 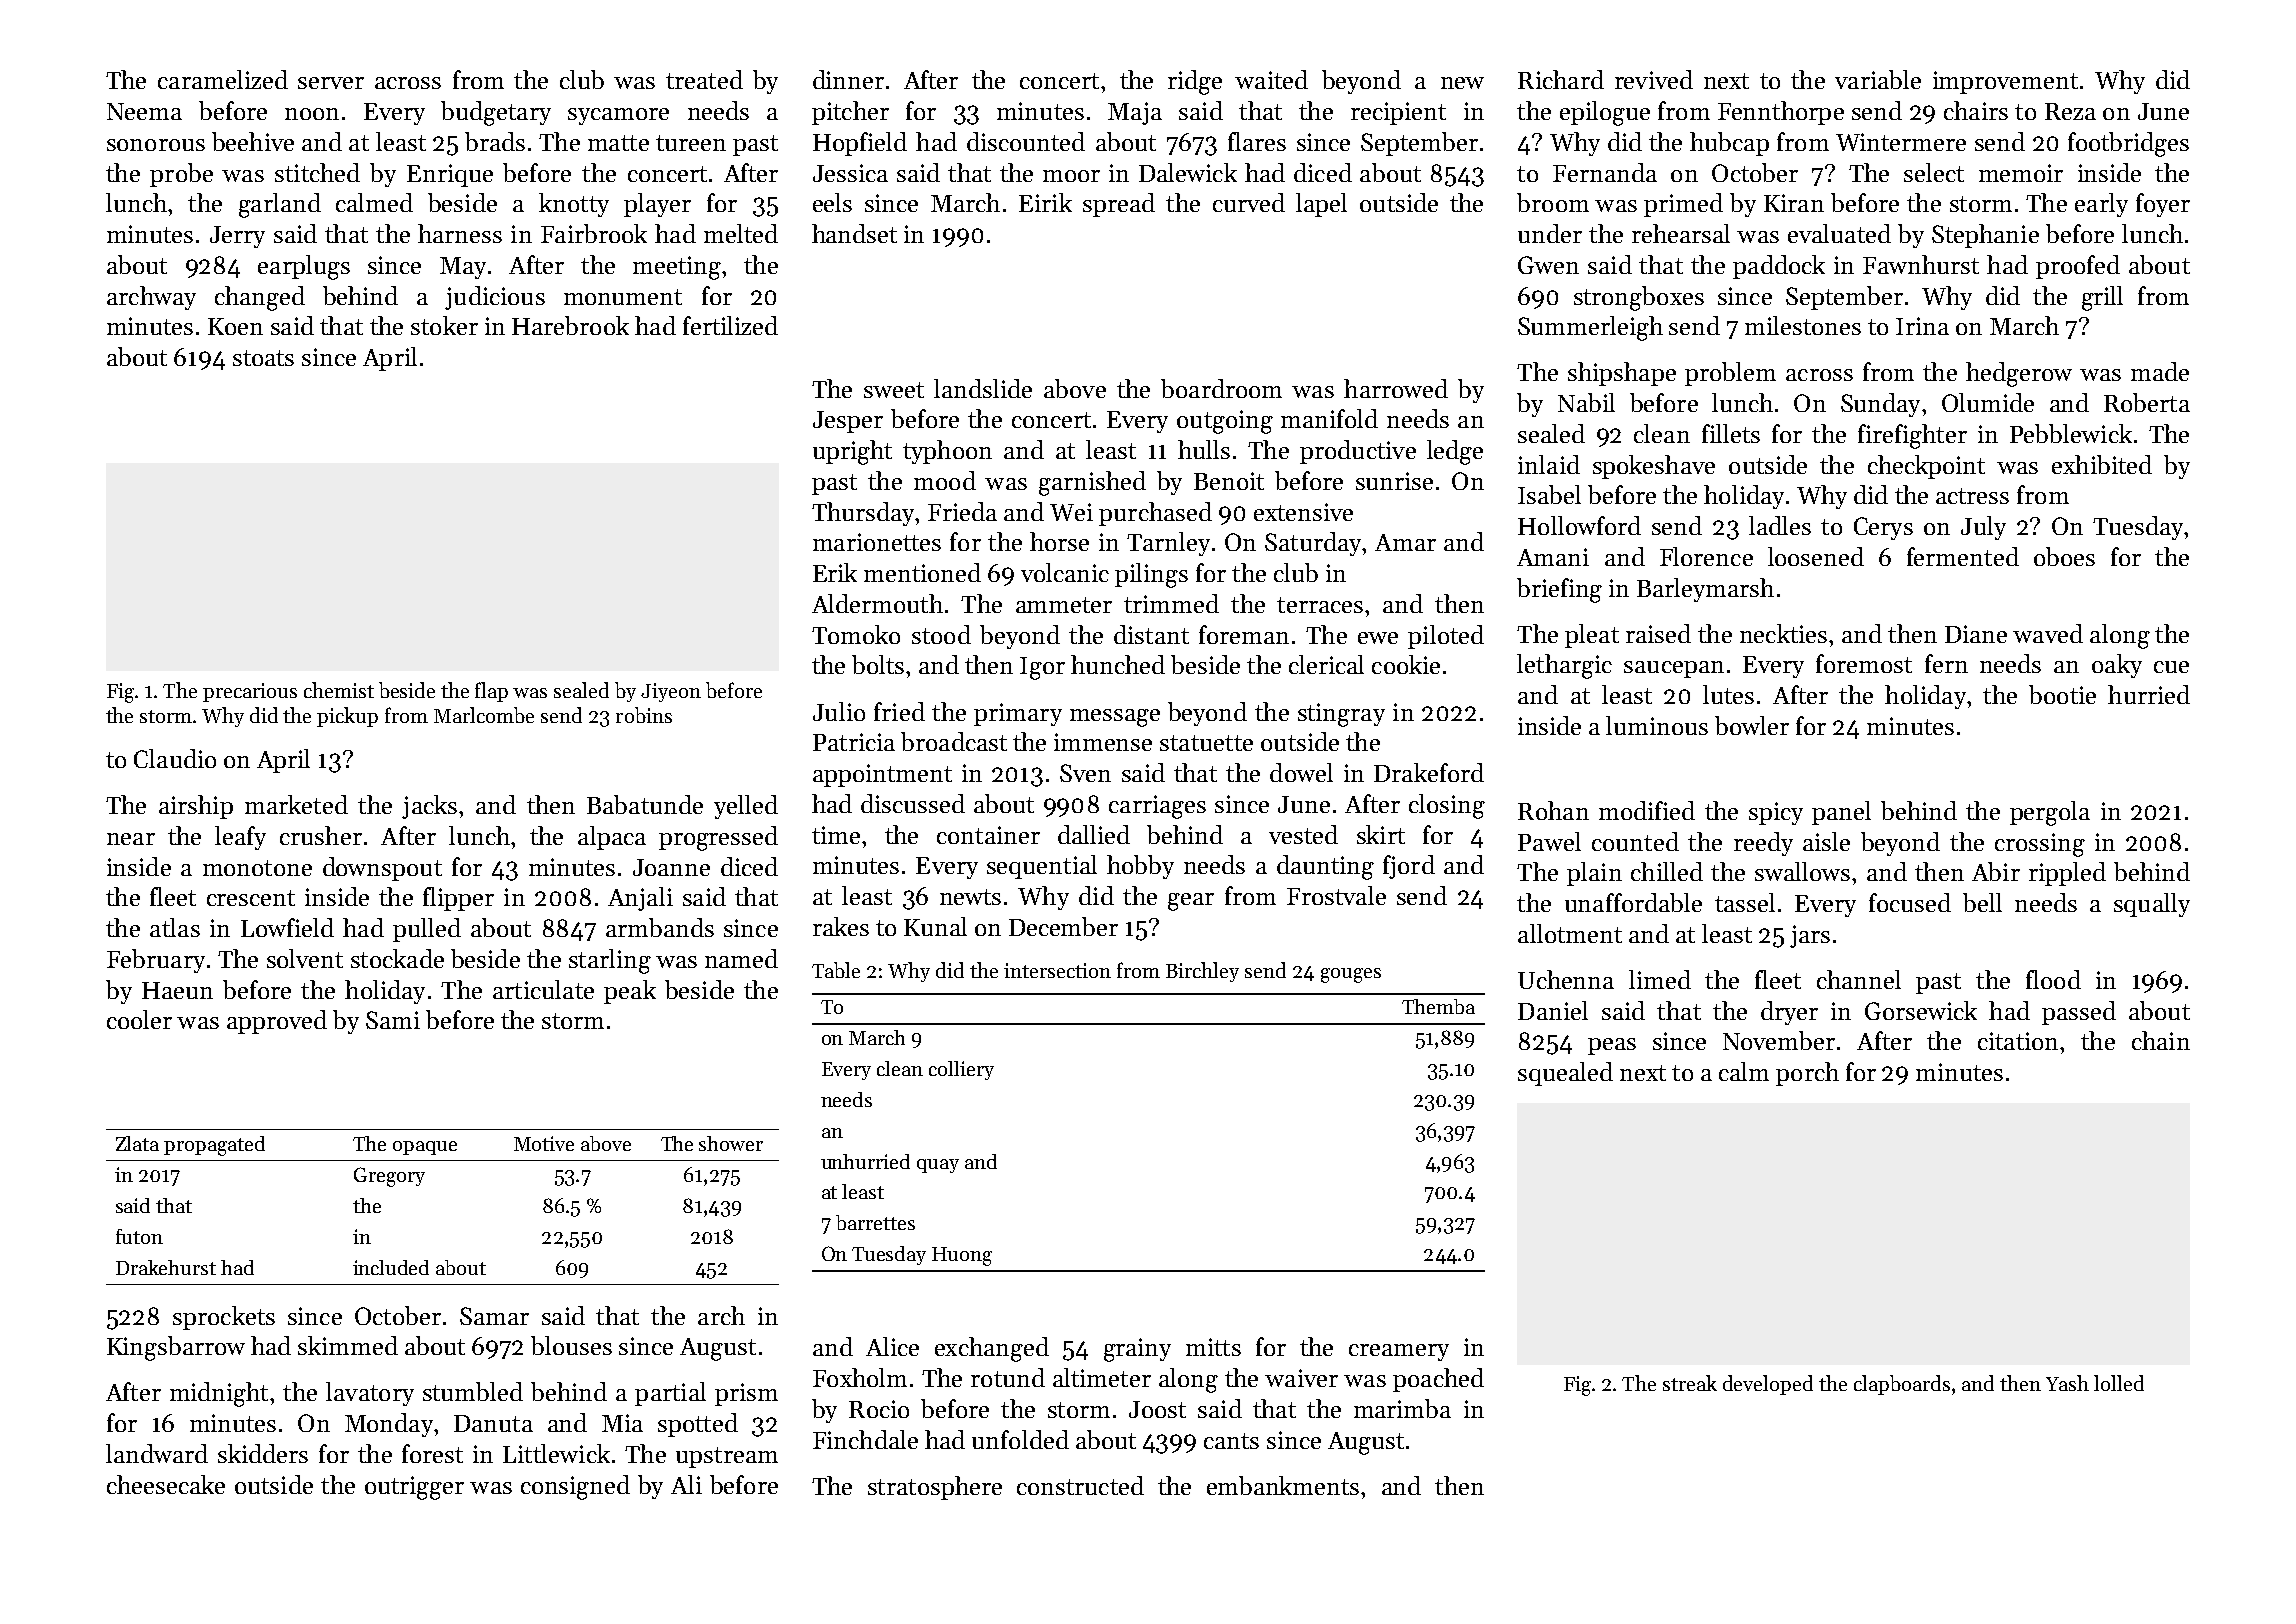 What do you see at coordinates (1071, 176) in the screenshot?
I see `moor` at bounding box center [1071, 176].
